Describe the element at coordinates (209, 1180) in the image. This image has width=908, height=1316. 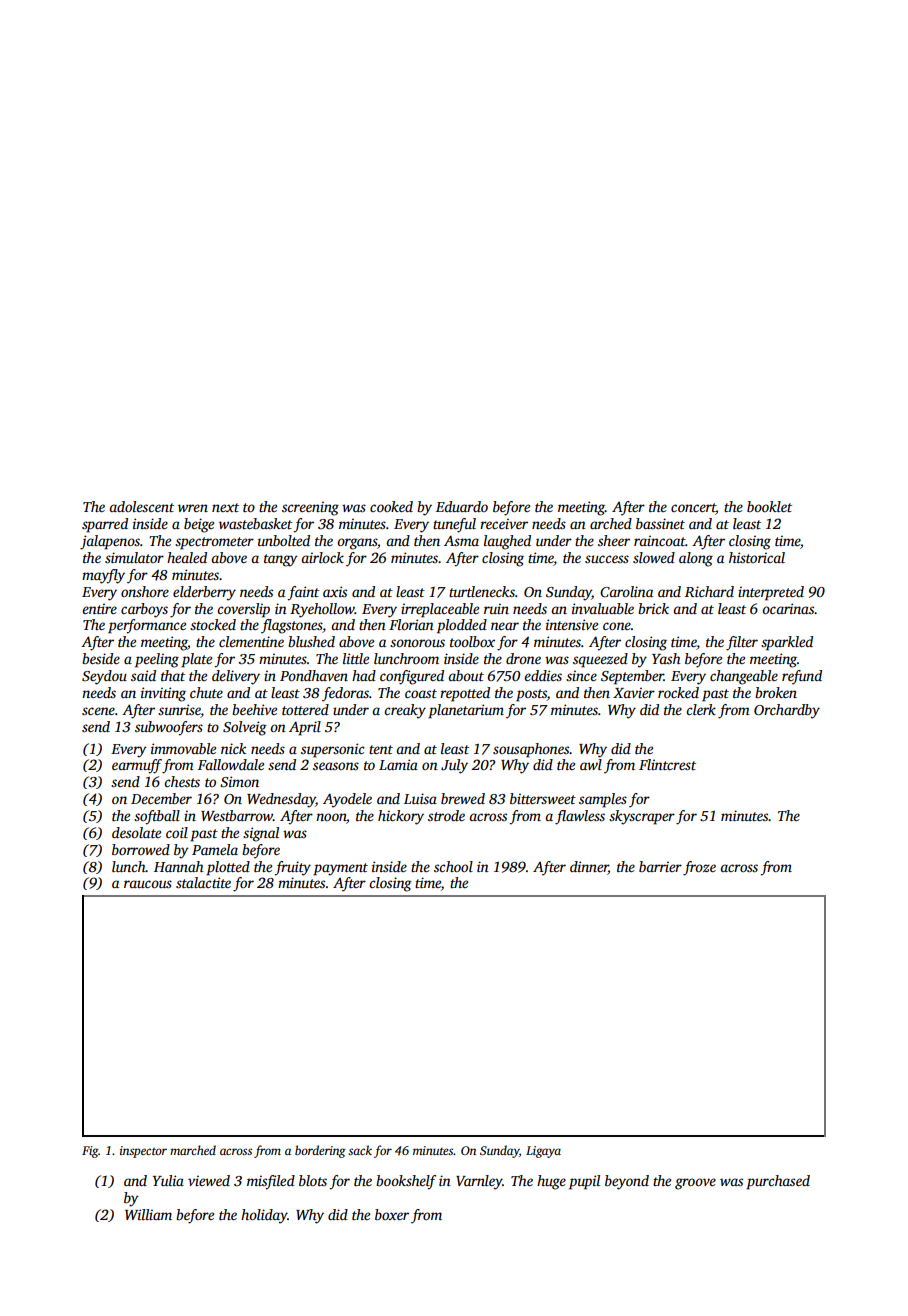
I see `viewed` at that location.
